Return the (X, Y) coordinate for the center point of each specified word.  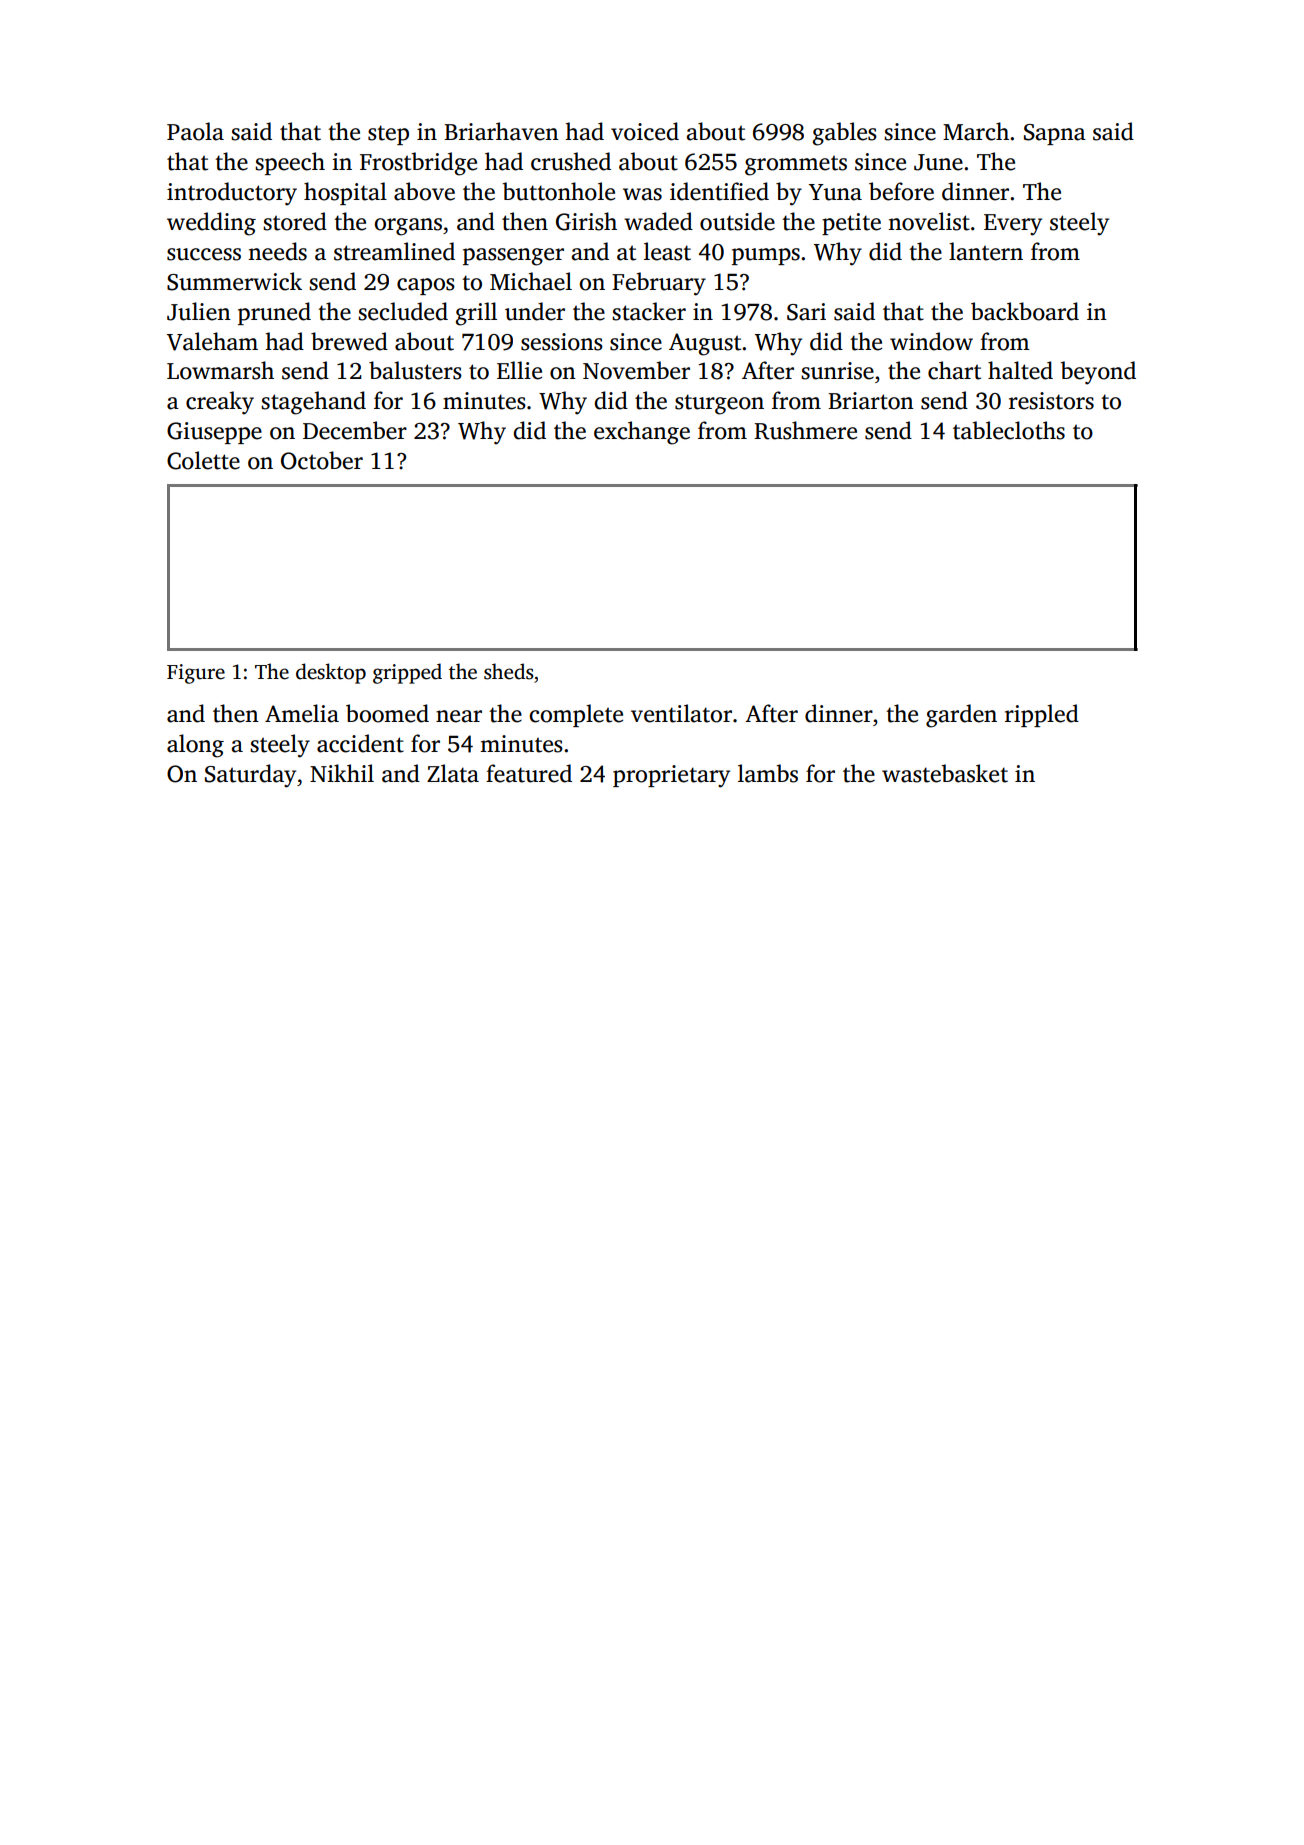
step (388, 135)
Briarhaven (501, 131)
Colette (203, 460)
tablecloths (1009, 430)
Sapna (1055, 134)
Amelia (302, 713)
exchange (642, 433)
